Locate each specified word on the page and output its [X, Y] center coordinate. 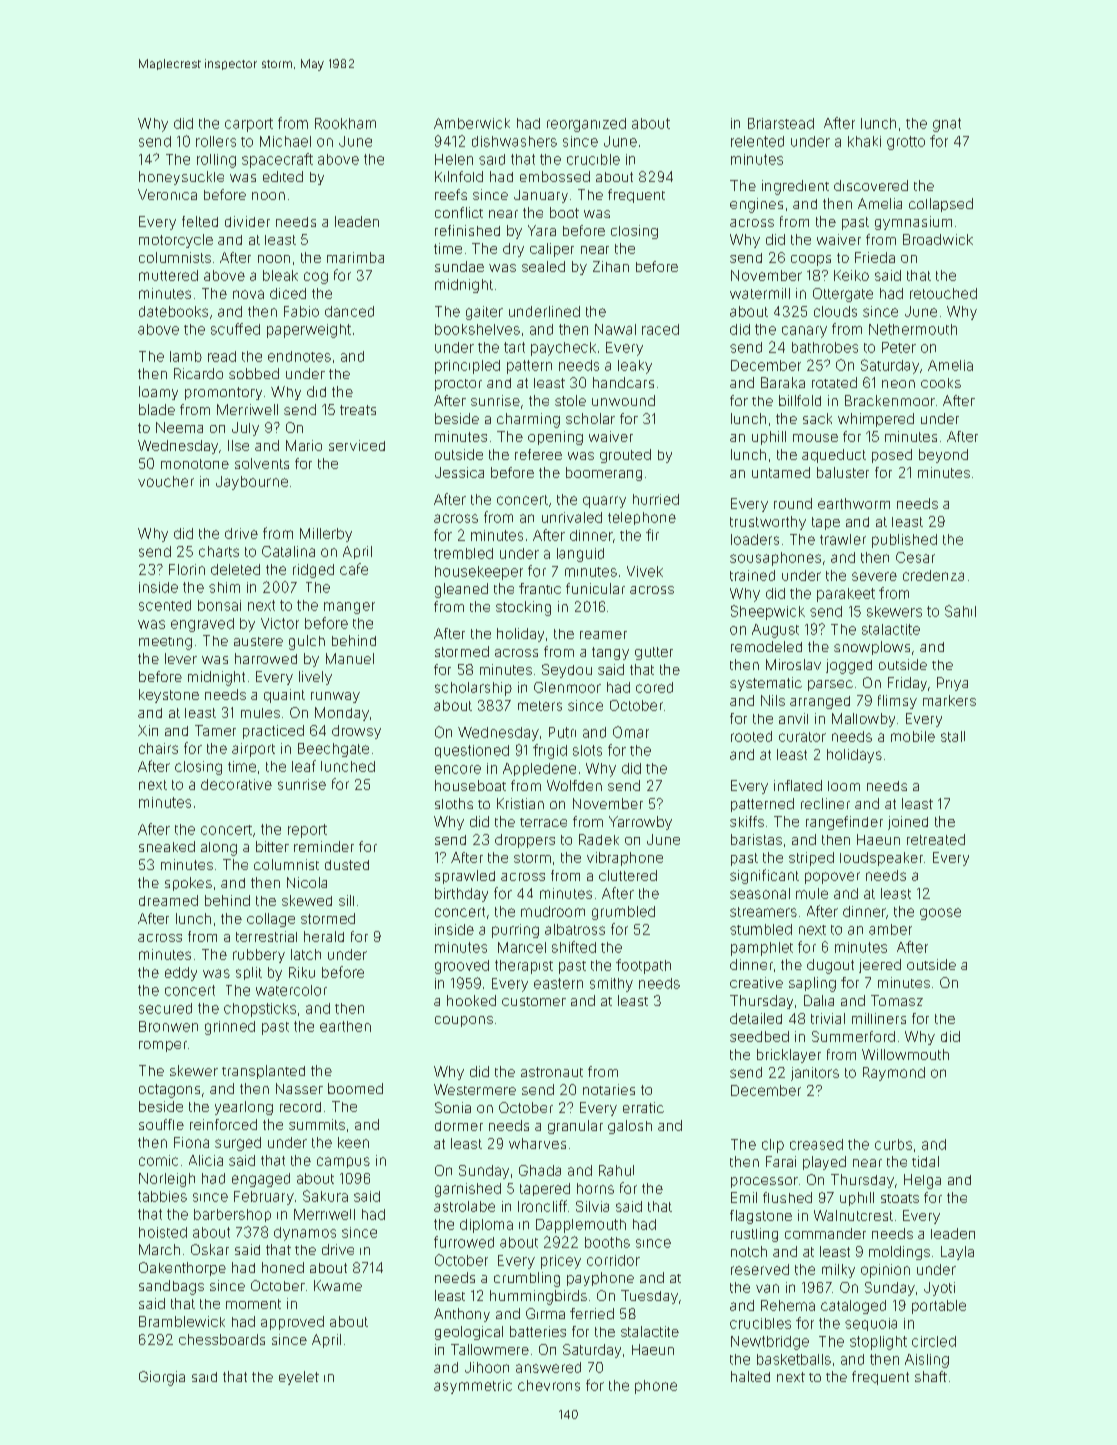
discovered [871, 185]
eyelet [299, 1378]
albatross [575, 929]
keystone [169, 696]
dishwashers [514, 141]
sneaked [167, 846]
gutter [654, 653]
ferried [592, 1313]
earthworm [854, 503]
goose [940, 914]
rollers [216, 141]
